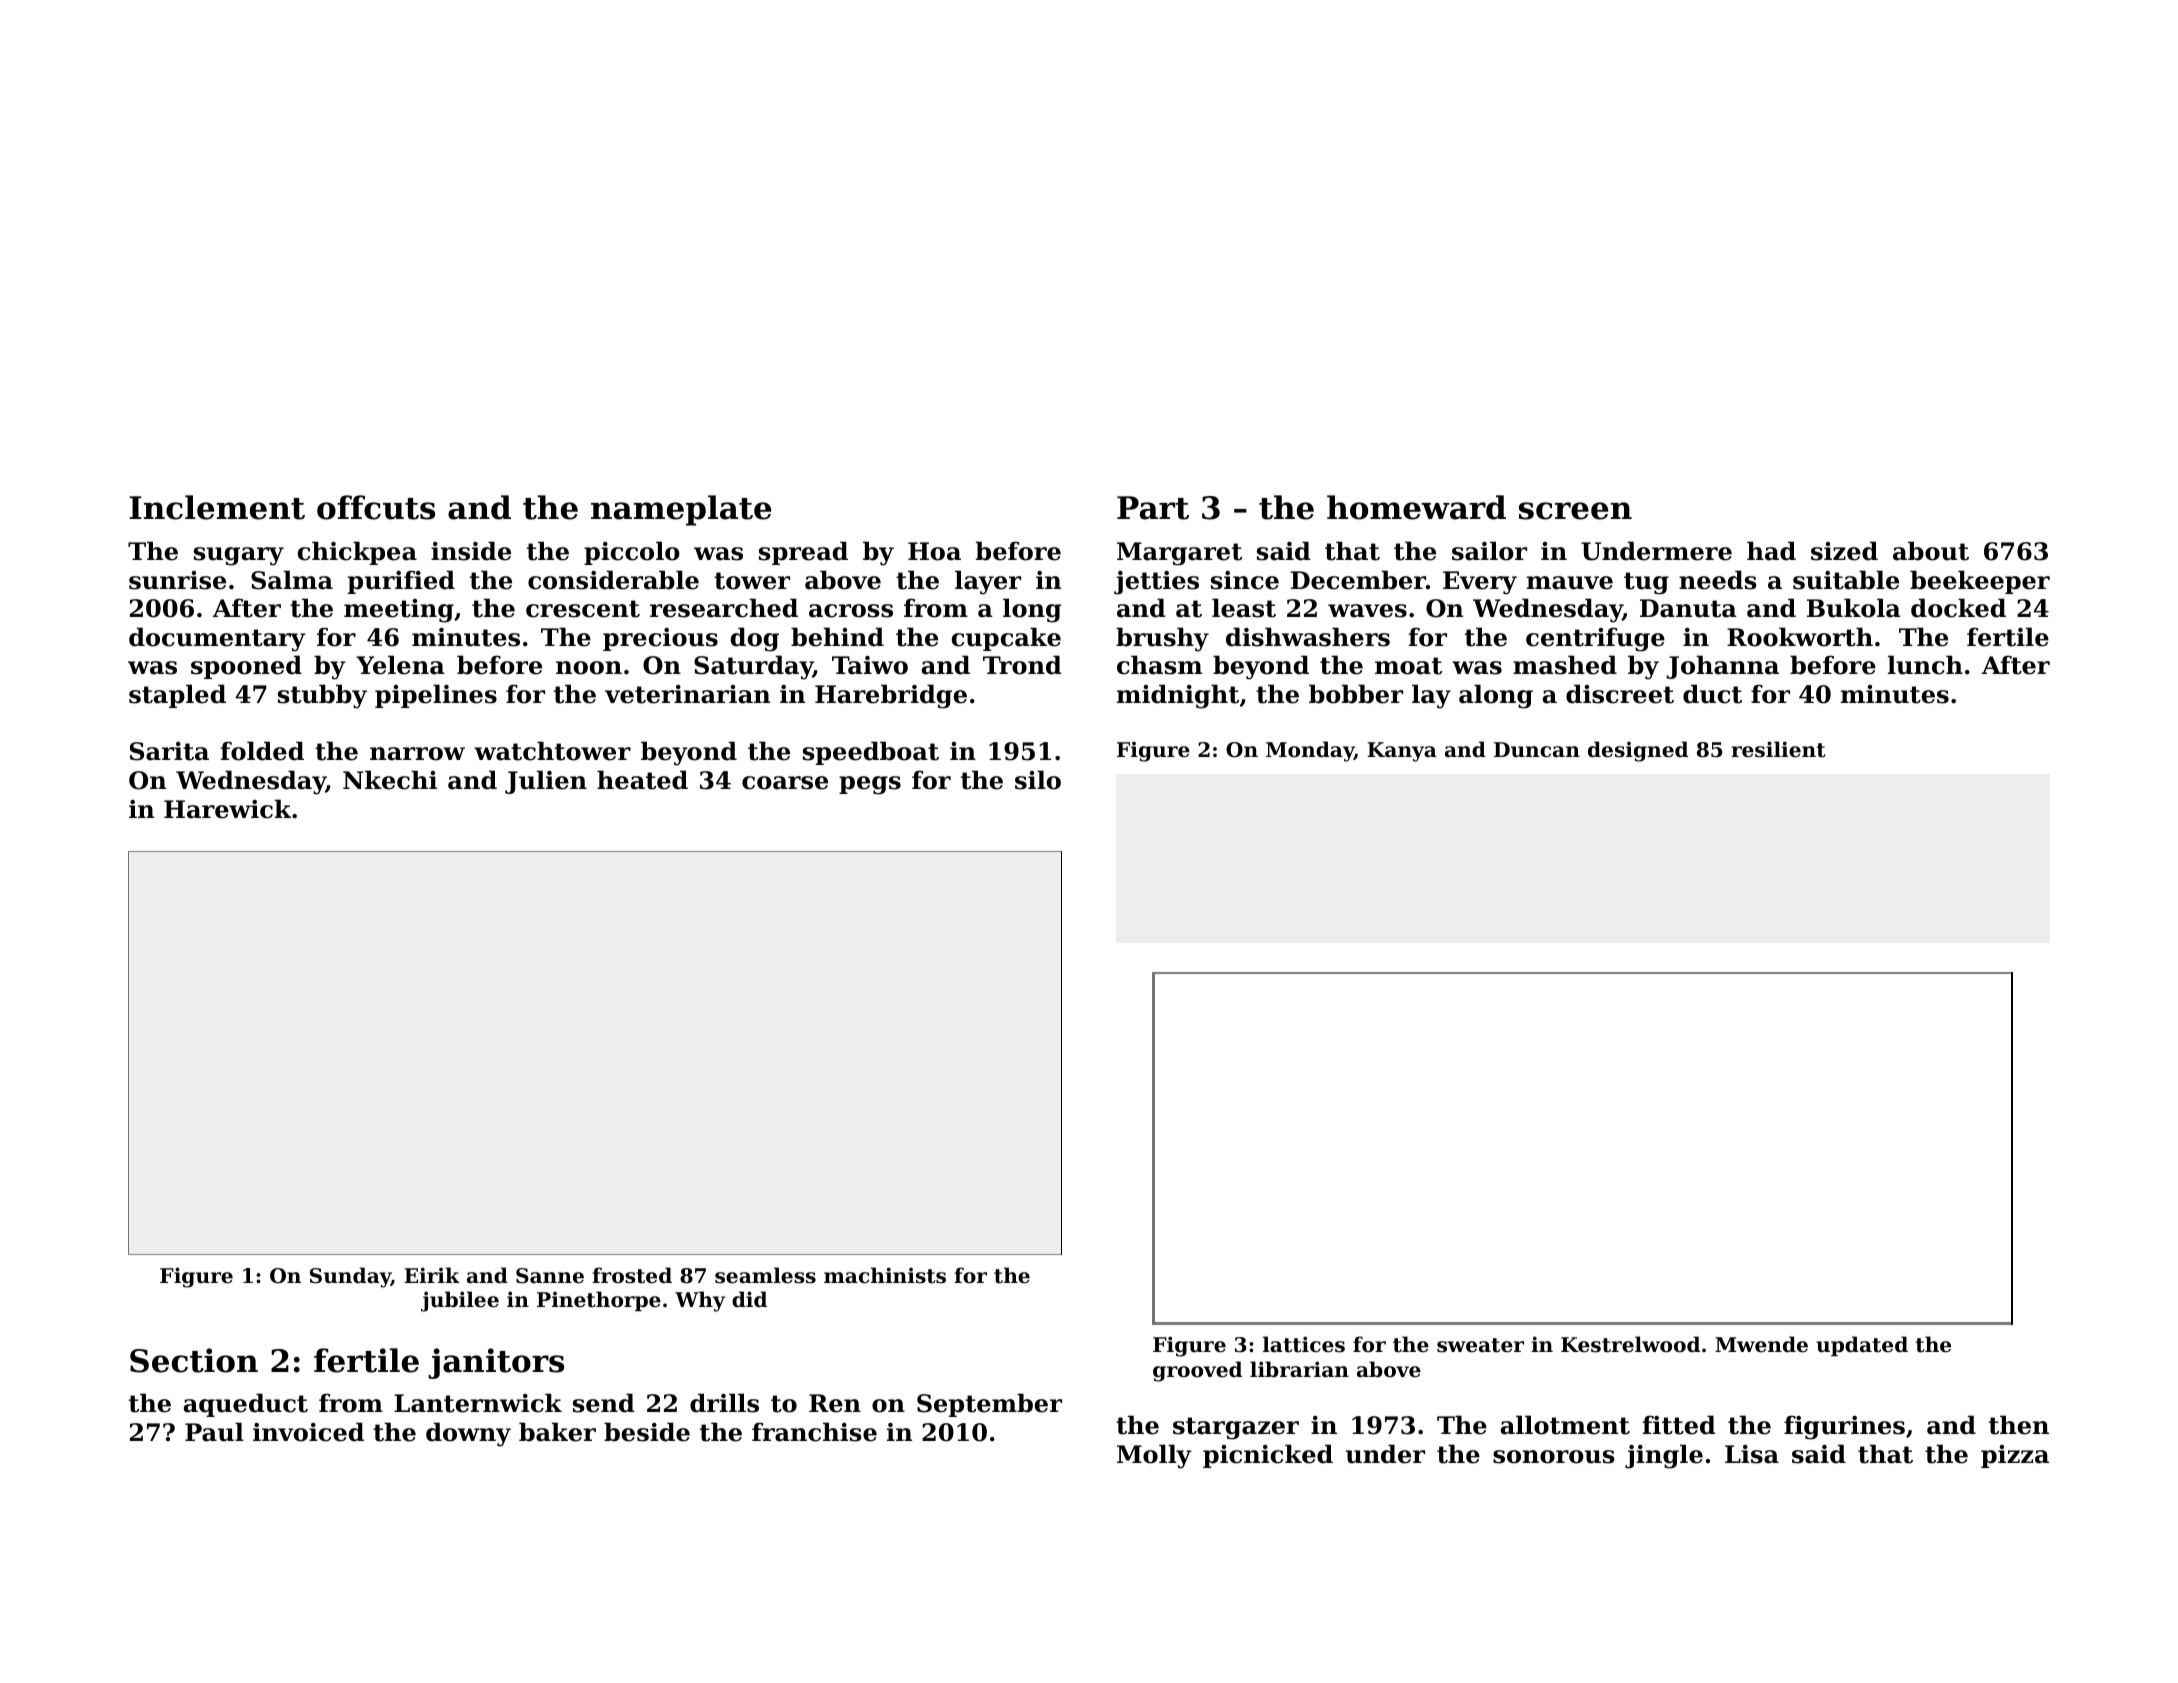 This screenshot has width=2178, height=1683. I want to click on franchise, so click(814, 1432).
